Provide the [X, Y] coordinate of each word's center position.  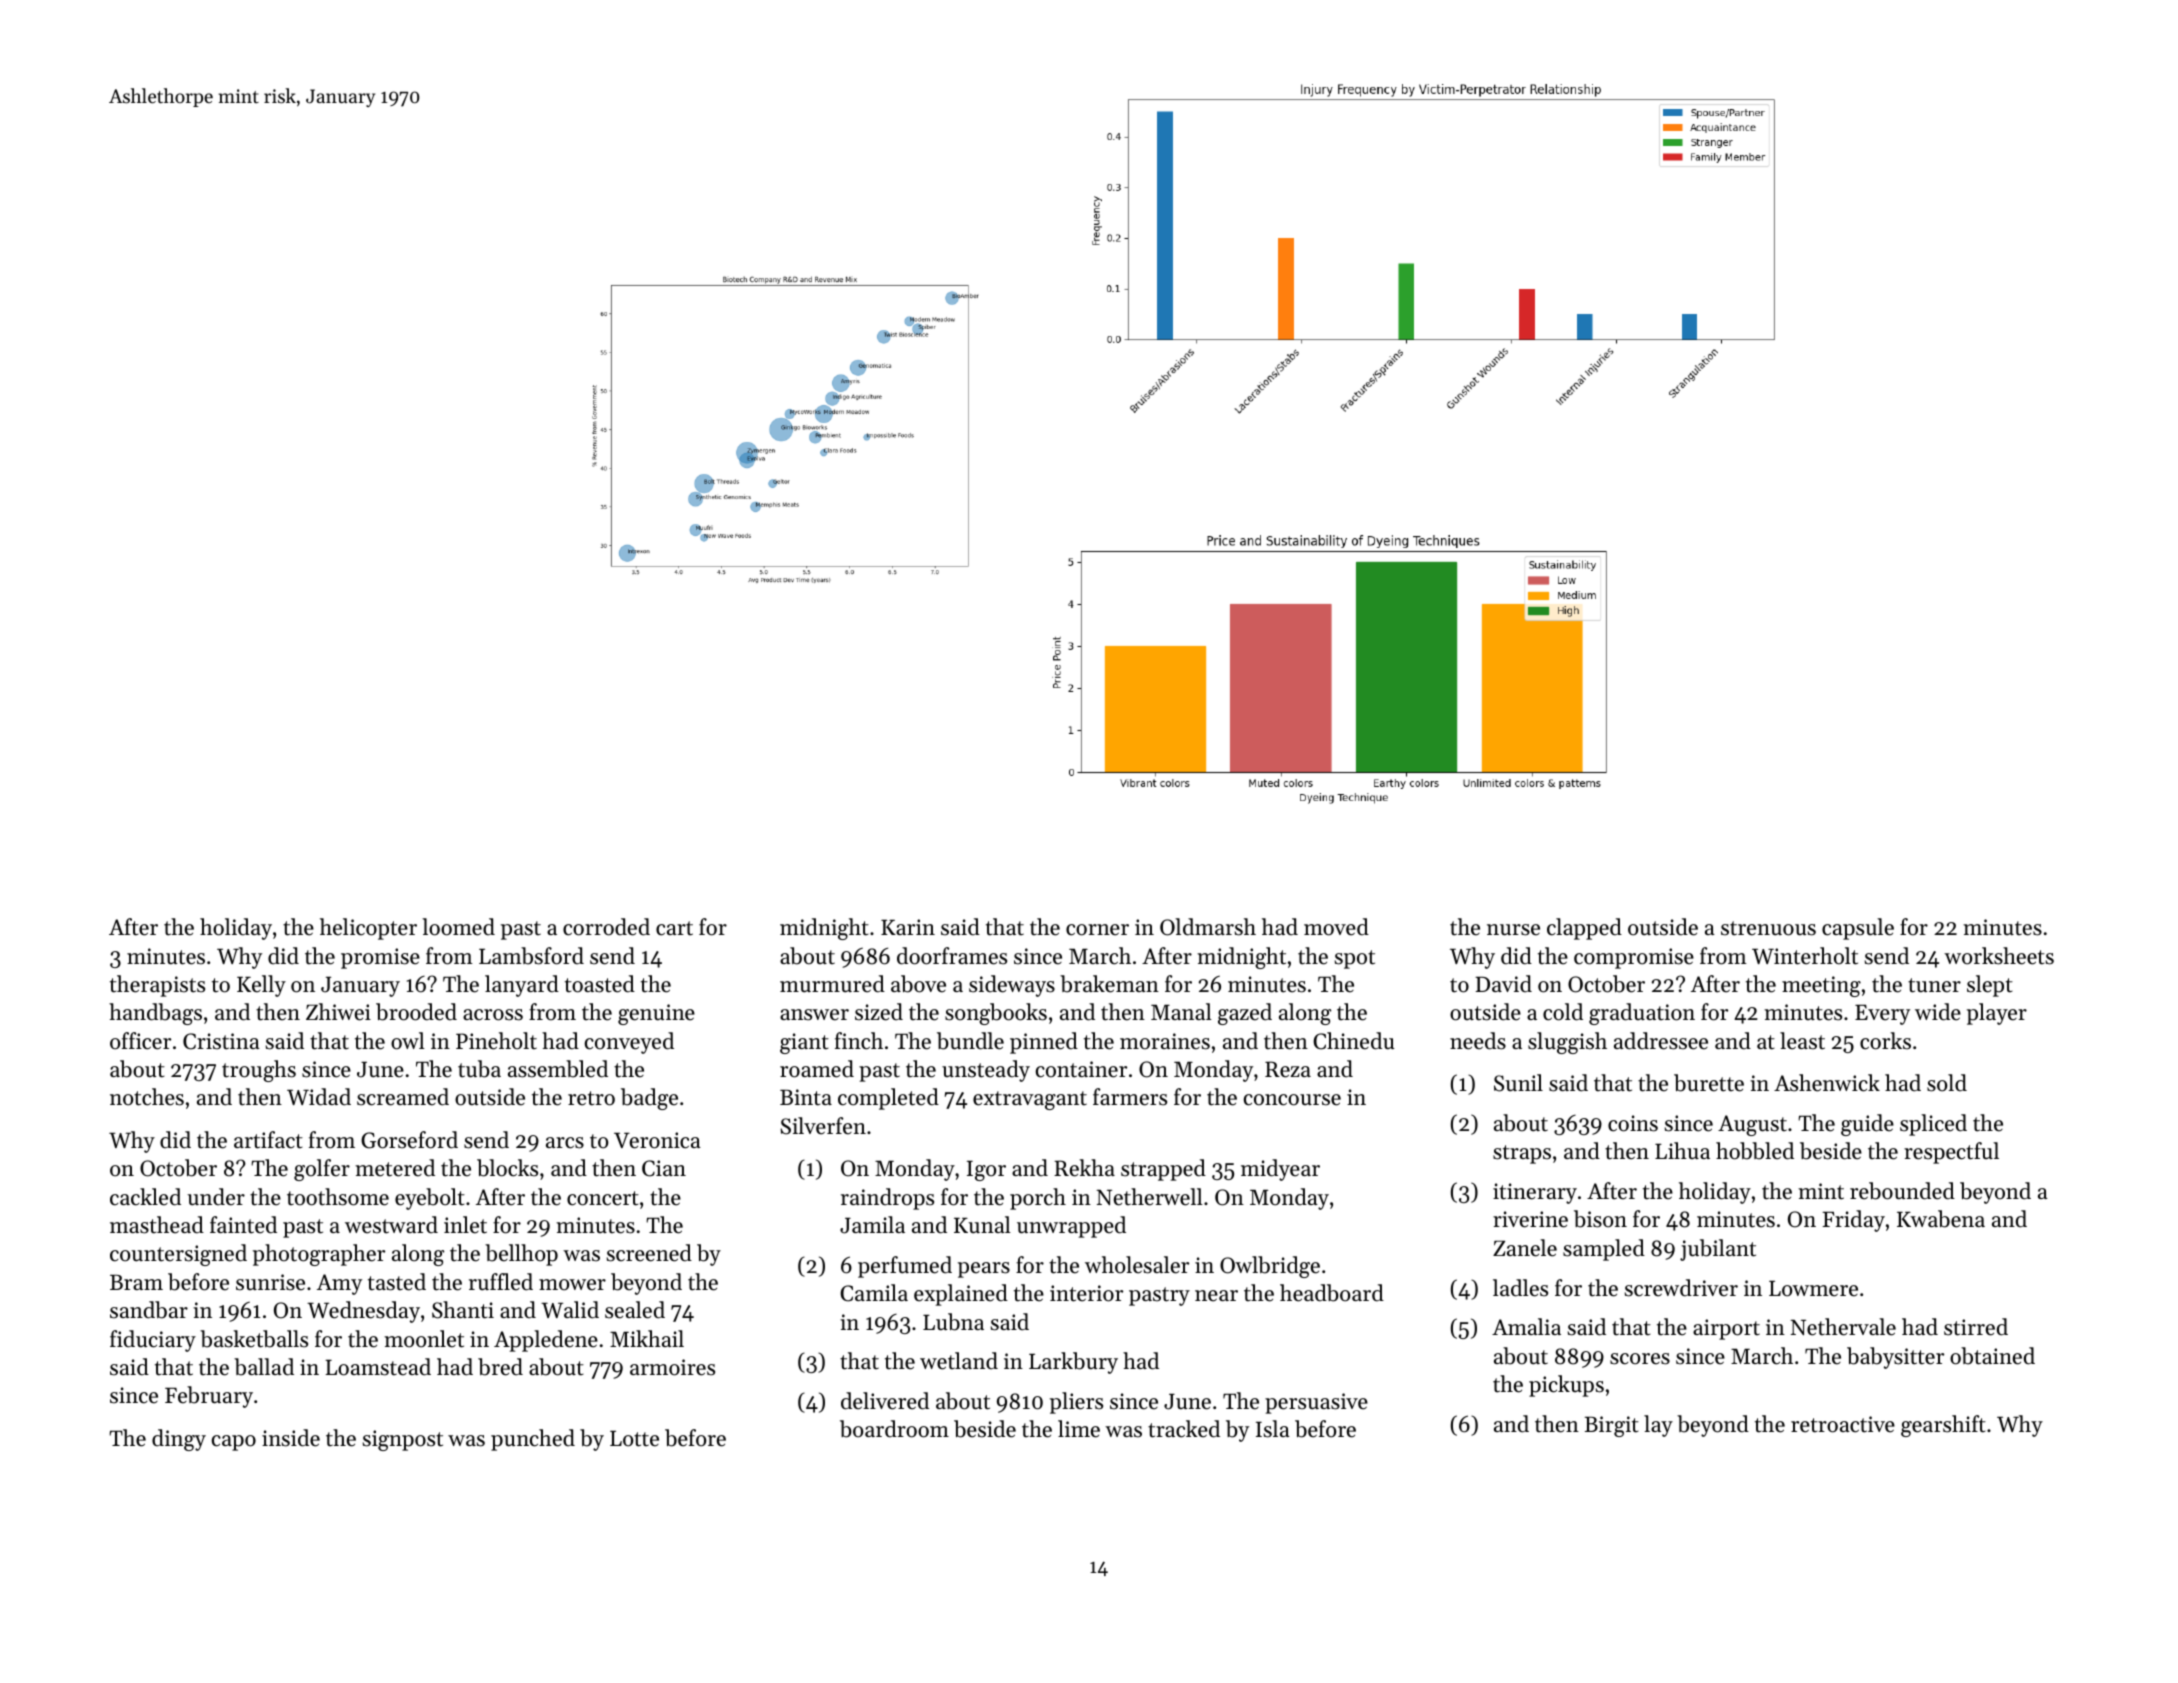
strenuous [1768, 928]
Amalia [1526, 1326]
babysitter [1895, 1358]
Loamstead [378, 1367]
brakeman [1109, 984]
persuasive [1316, 1403]
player [1997, 1014]
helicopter [368, 929]
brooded [416, 1012]
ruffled [501, 1282]
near [1216, 1296]
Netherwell [1149, 1197]
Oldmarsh [1208, 927]
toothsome [338, 1197]
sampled [1604, 1250]
